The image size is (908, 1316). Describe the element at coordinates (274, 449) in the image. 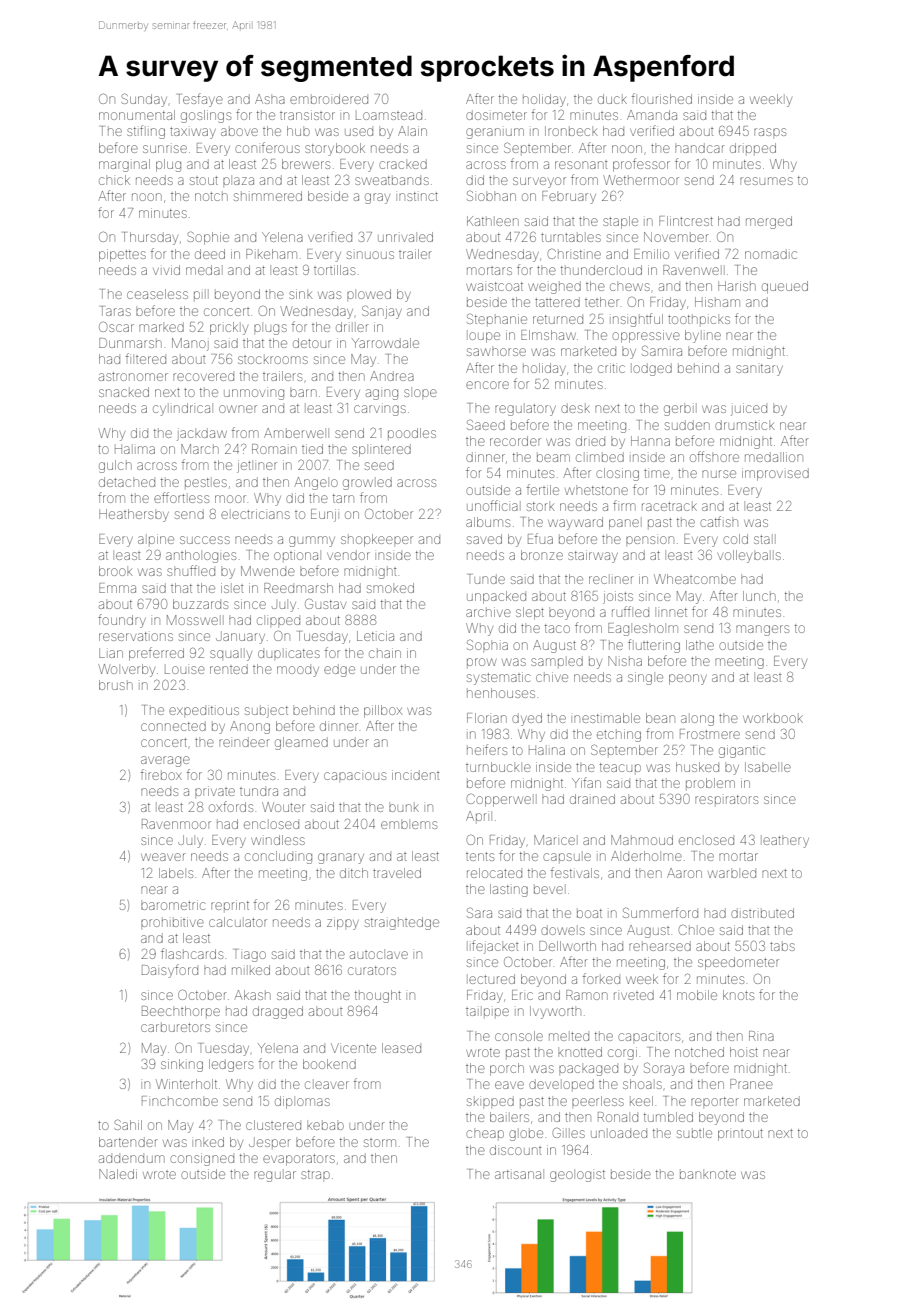

I see `Romain` at that location.
